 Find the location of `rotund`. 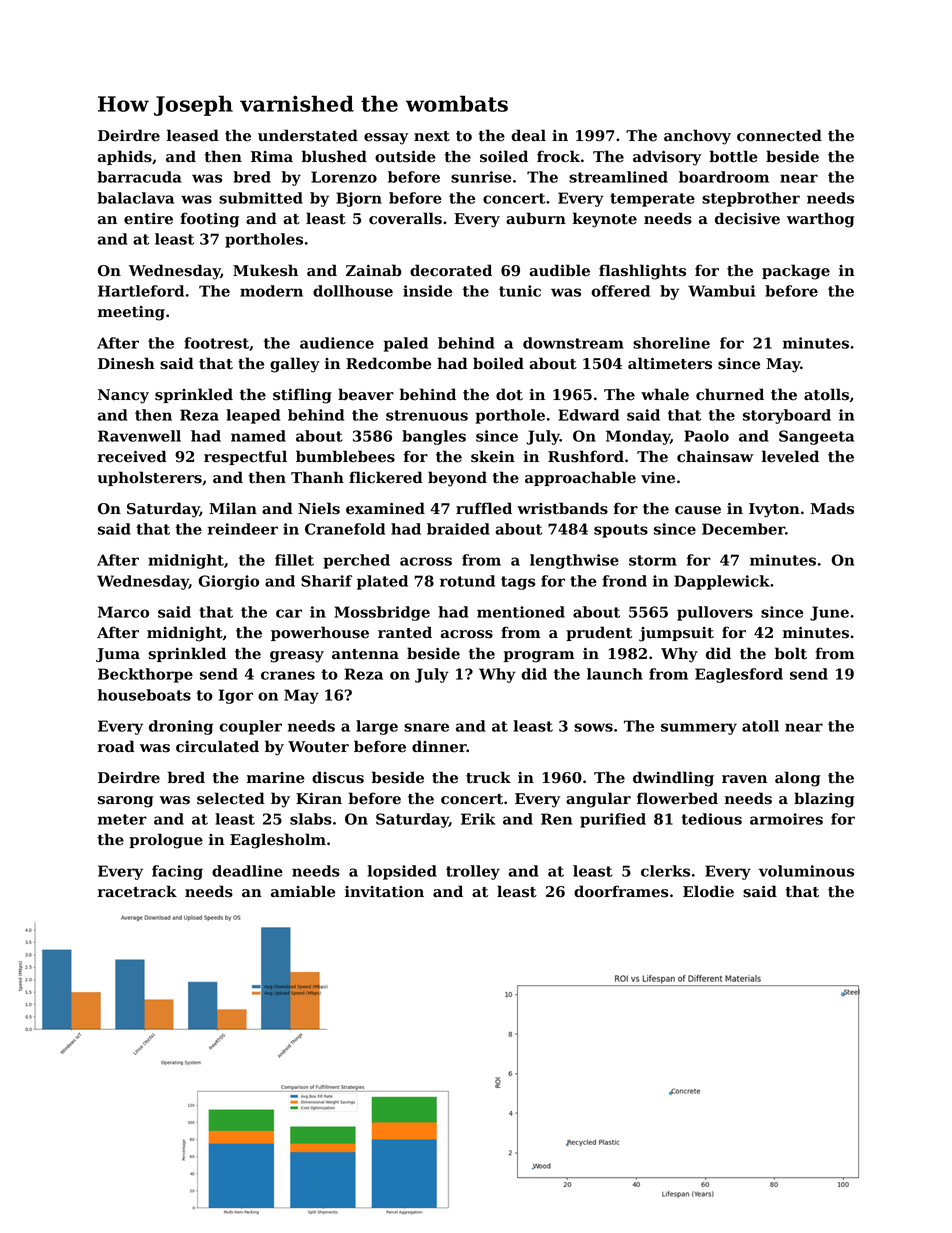

rotund is located at coordinates (467, 581).
